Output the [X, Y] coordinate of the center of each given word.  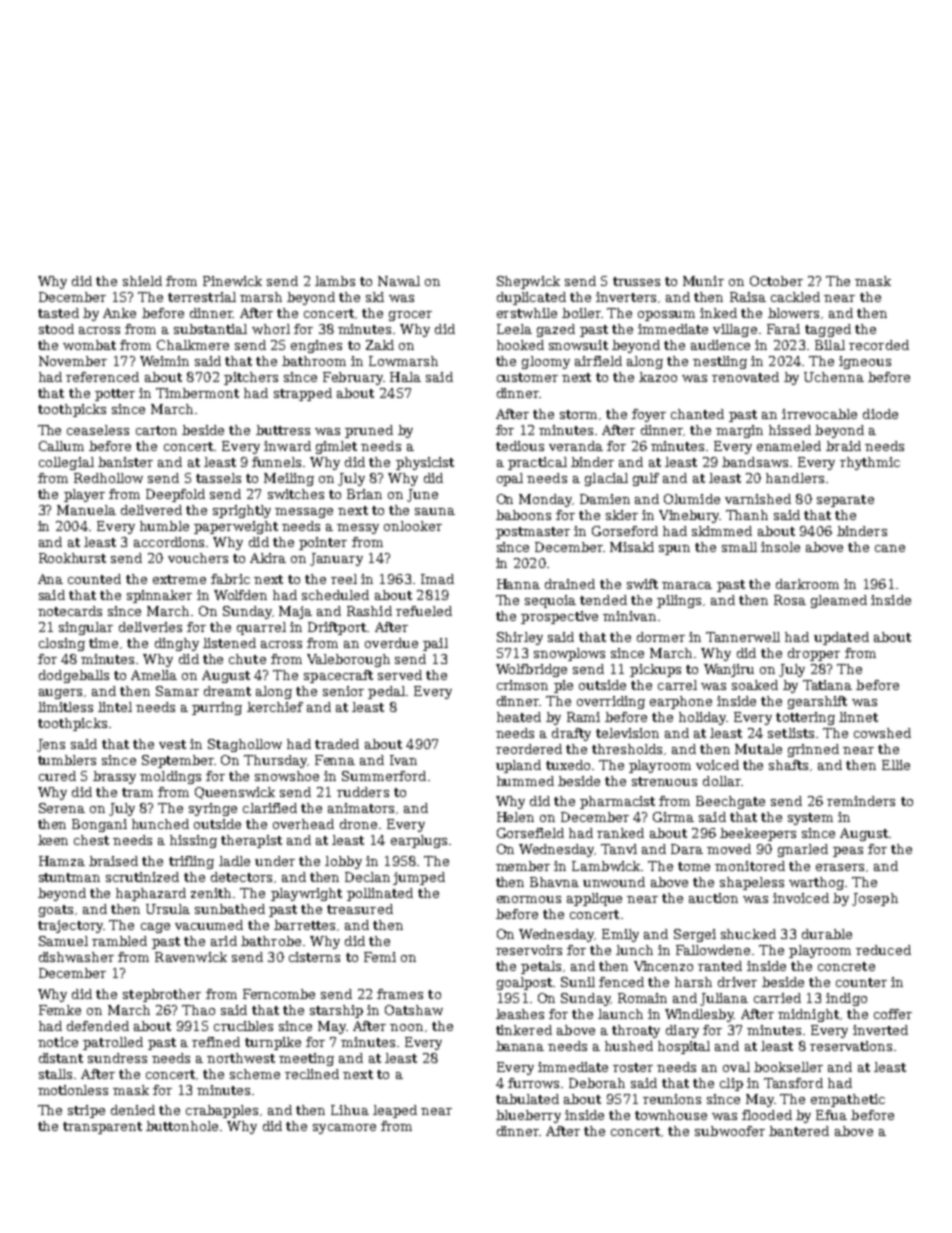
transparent [102, 1128]
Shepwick [528, 282]
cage [155, 928]
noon [406, 1027]
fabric [230, 579]
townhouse [671, 1115]
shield [142, 281]
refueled [424, 611]
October [776, 281]
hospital [684, 1047]
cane [890, 548]
